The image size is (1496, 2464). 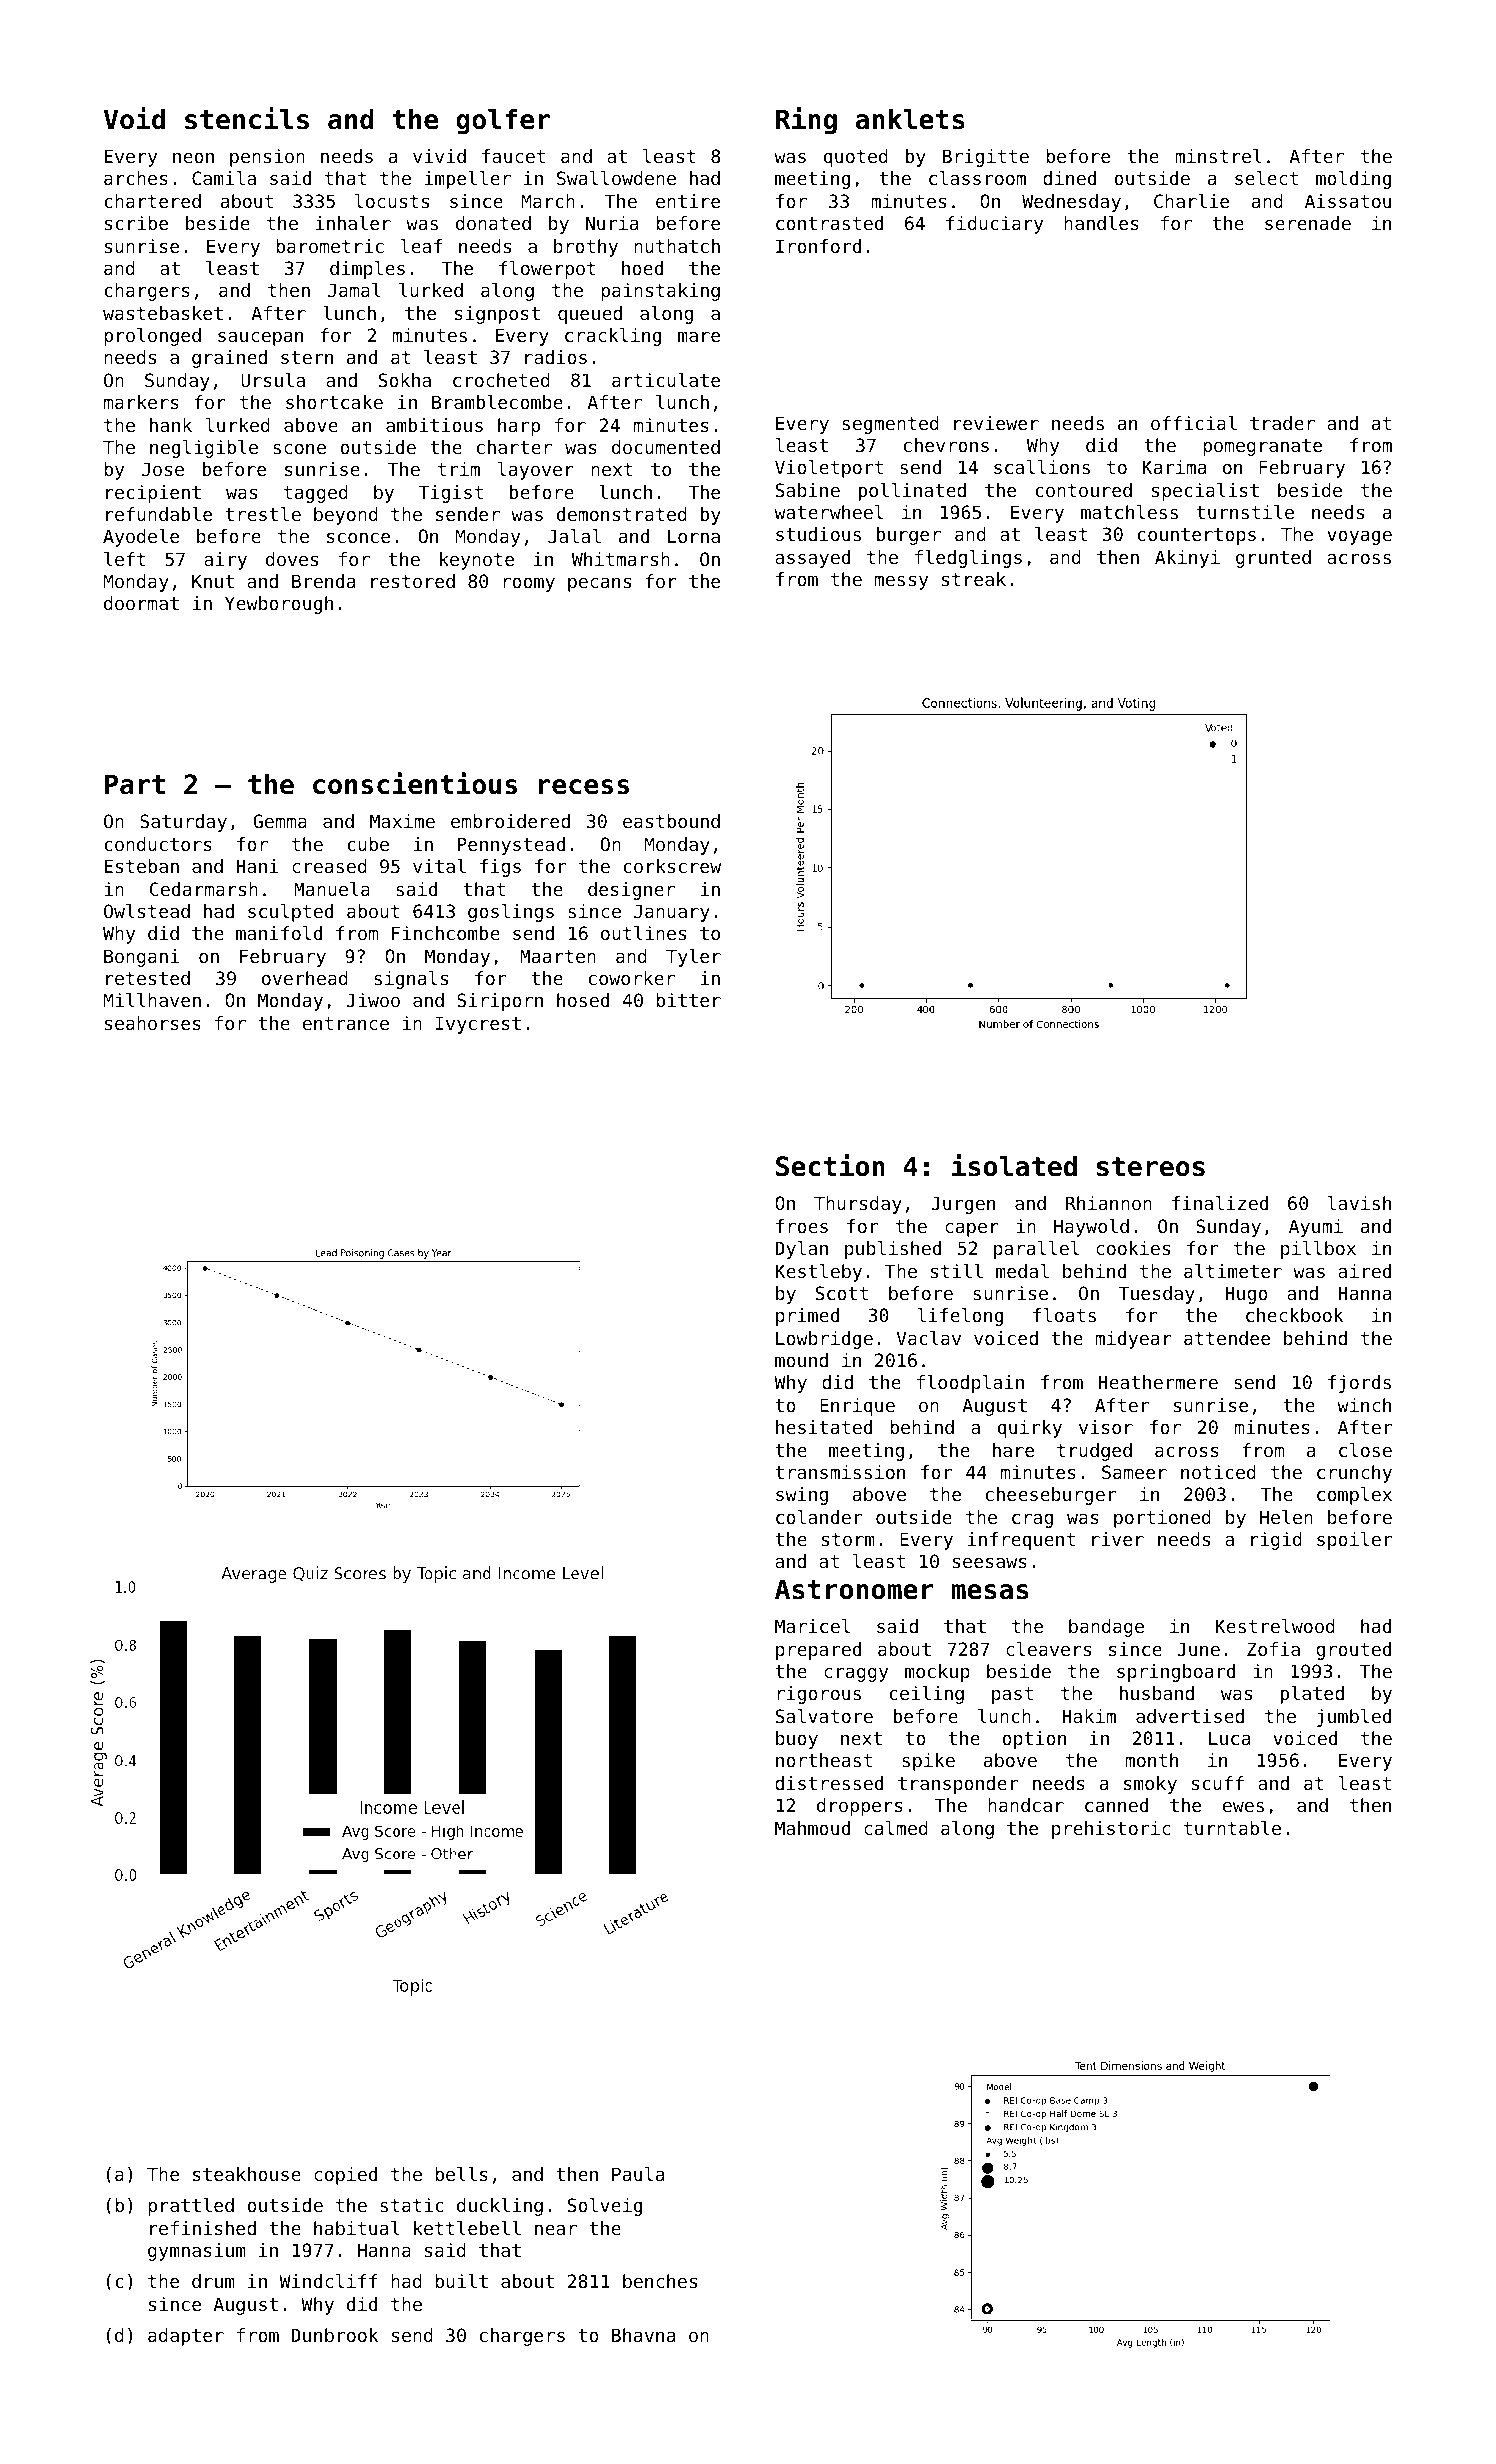 I want to click on Brigitte, so click(x=986, y=158).
